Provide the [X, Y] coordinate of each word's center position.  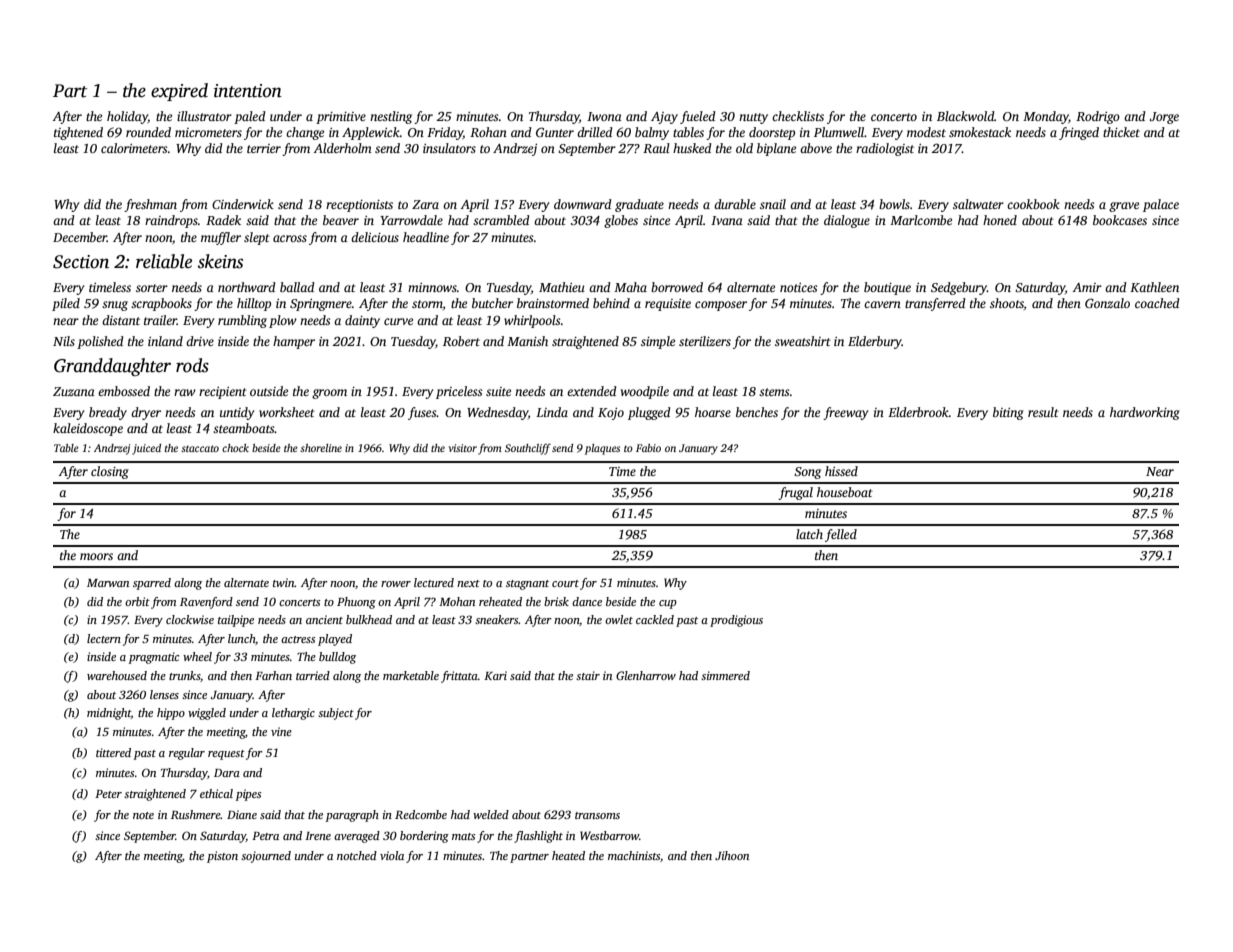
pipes [248, 795]
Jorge [1164, 118]
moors [96, 556]
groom [329, 394]
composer [721, 306]
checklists [798, 116]
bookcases [1120, 220]
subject [336, 714]
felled [841, 535]
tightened [78, 133]
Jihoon [732, 855]
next [468, 583]
